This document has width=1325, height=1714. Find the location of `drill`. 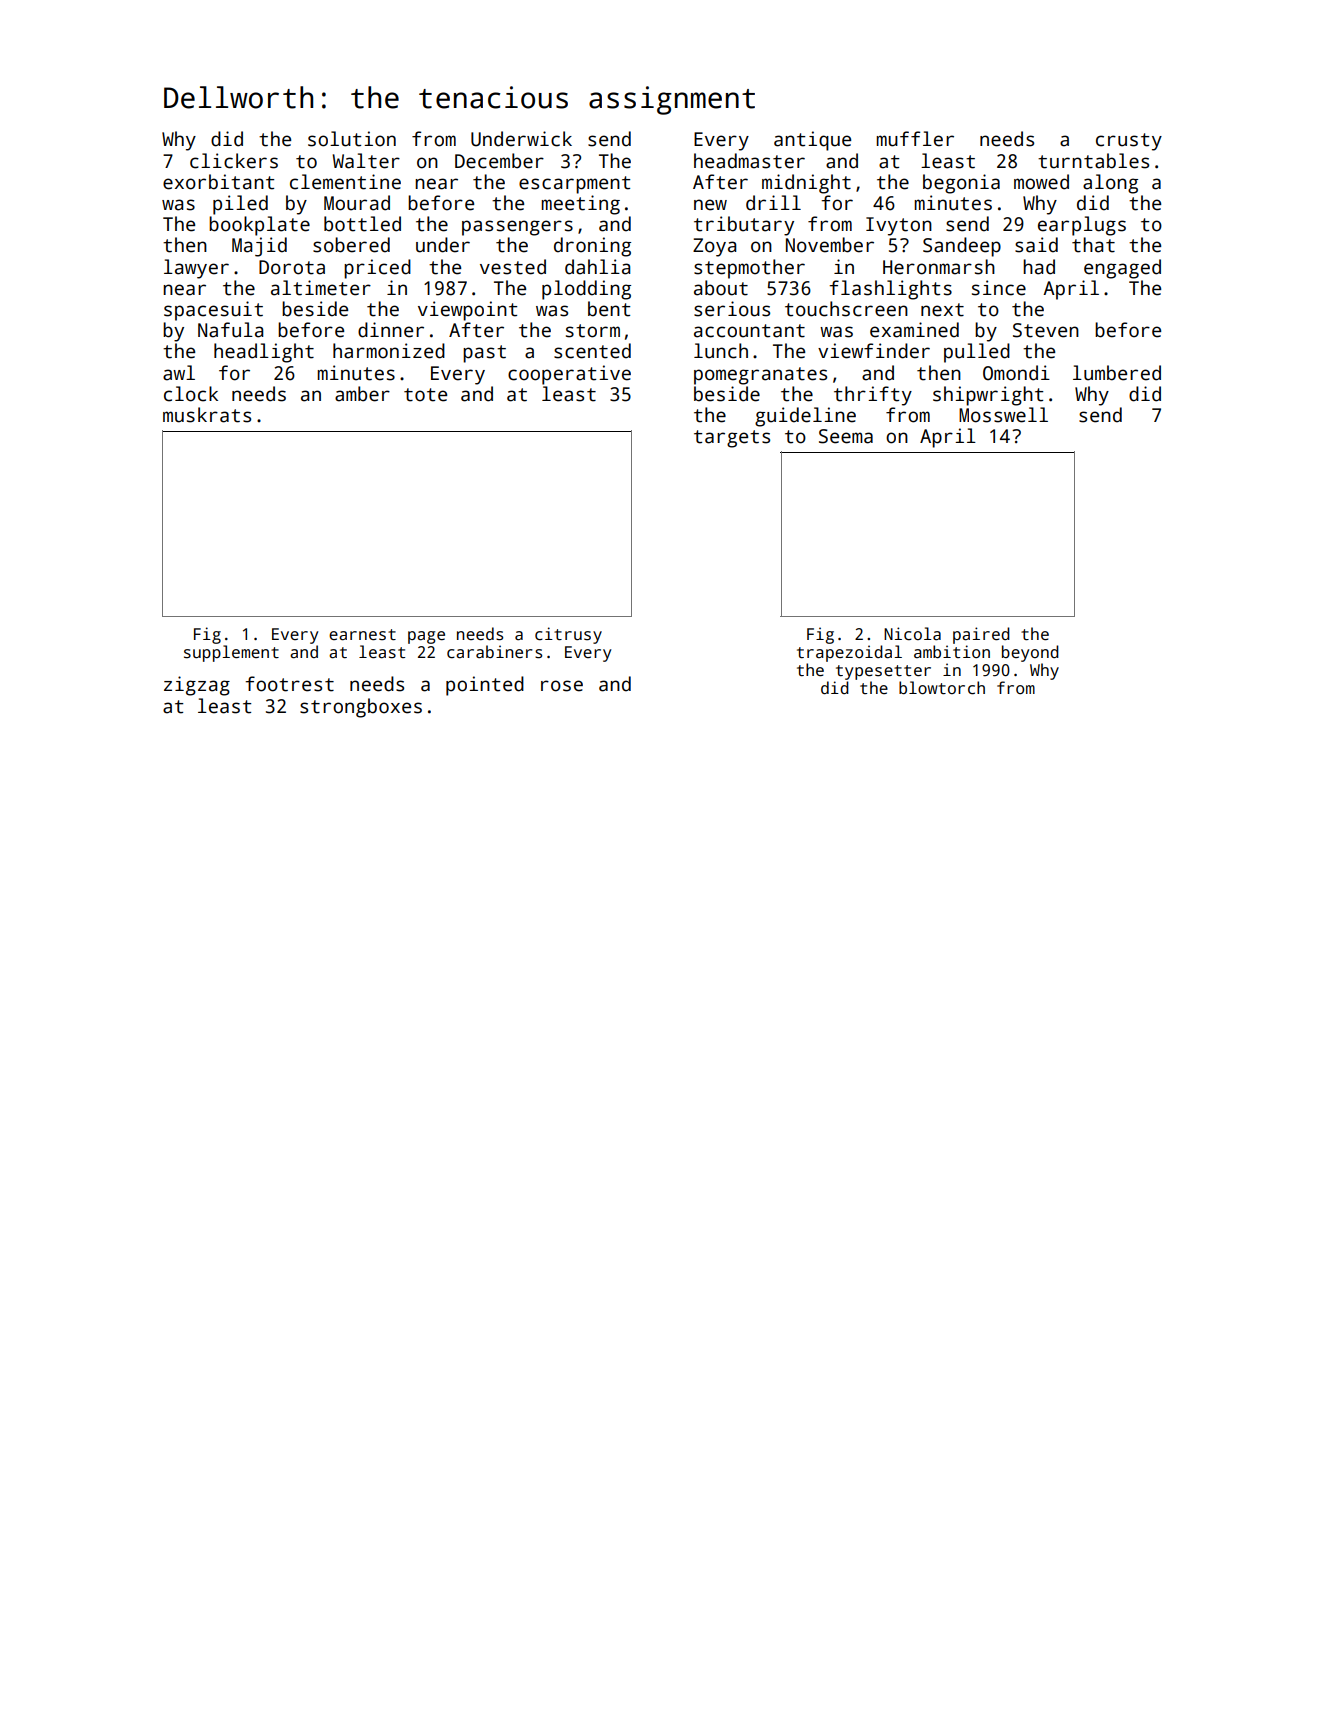

drill is located at coordinates (773, 203).
